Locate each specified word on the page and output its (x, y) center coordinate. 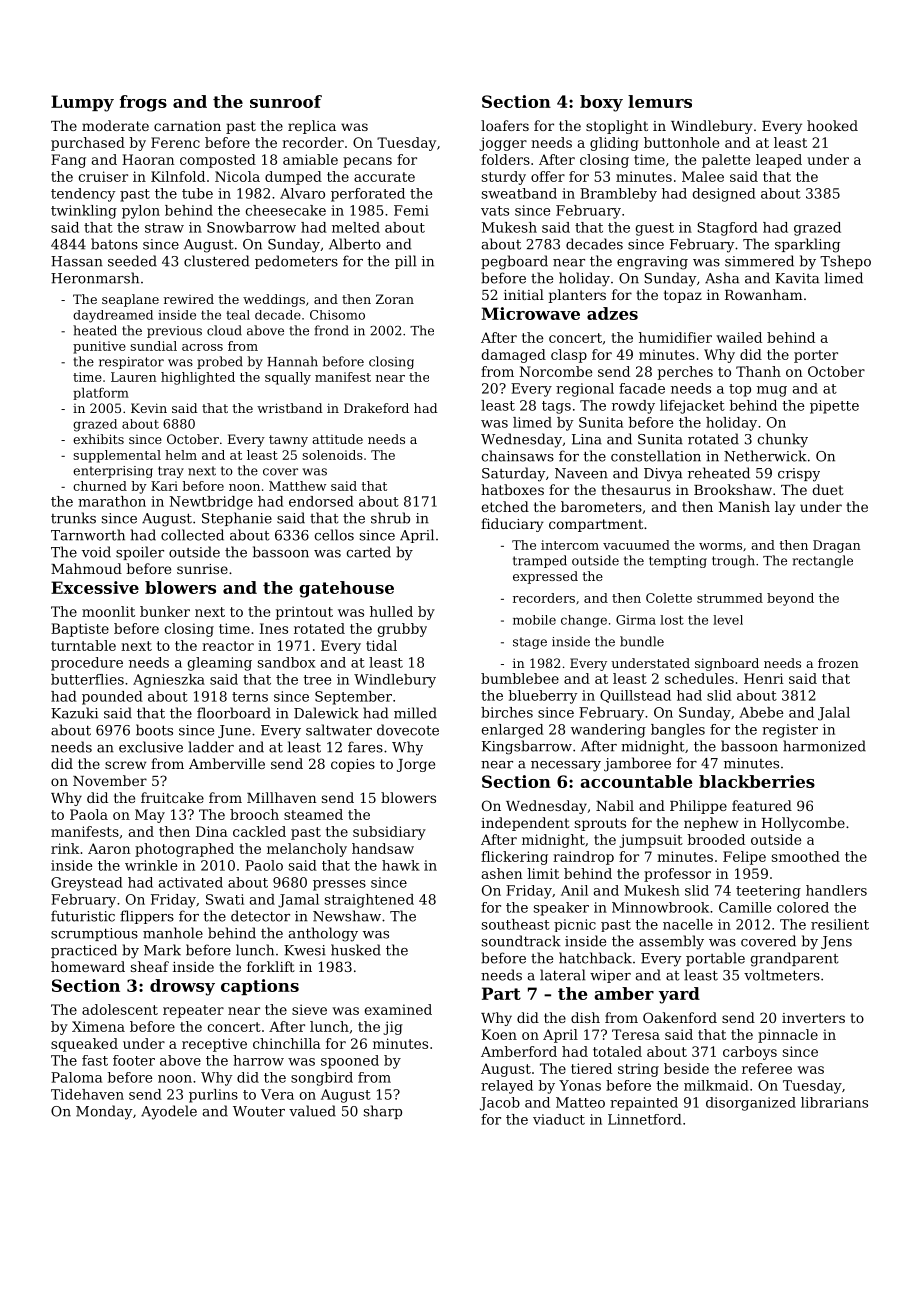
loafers (505, 125)
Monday (104, 1112)
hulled (391, 611)
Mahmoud (86, 568)
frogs (143, 103)
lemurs (660, 101)
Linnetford (645, 1119)
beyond (790, 599)
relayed (507, 1087)
